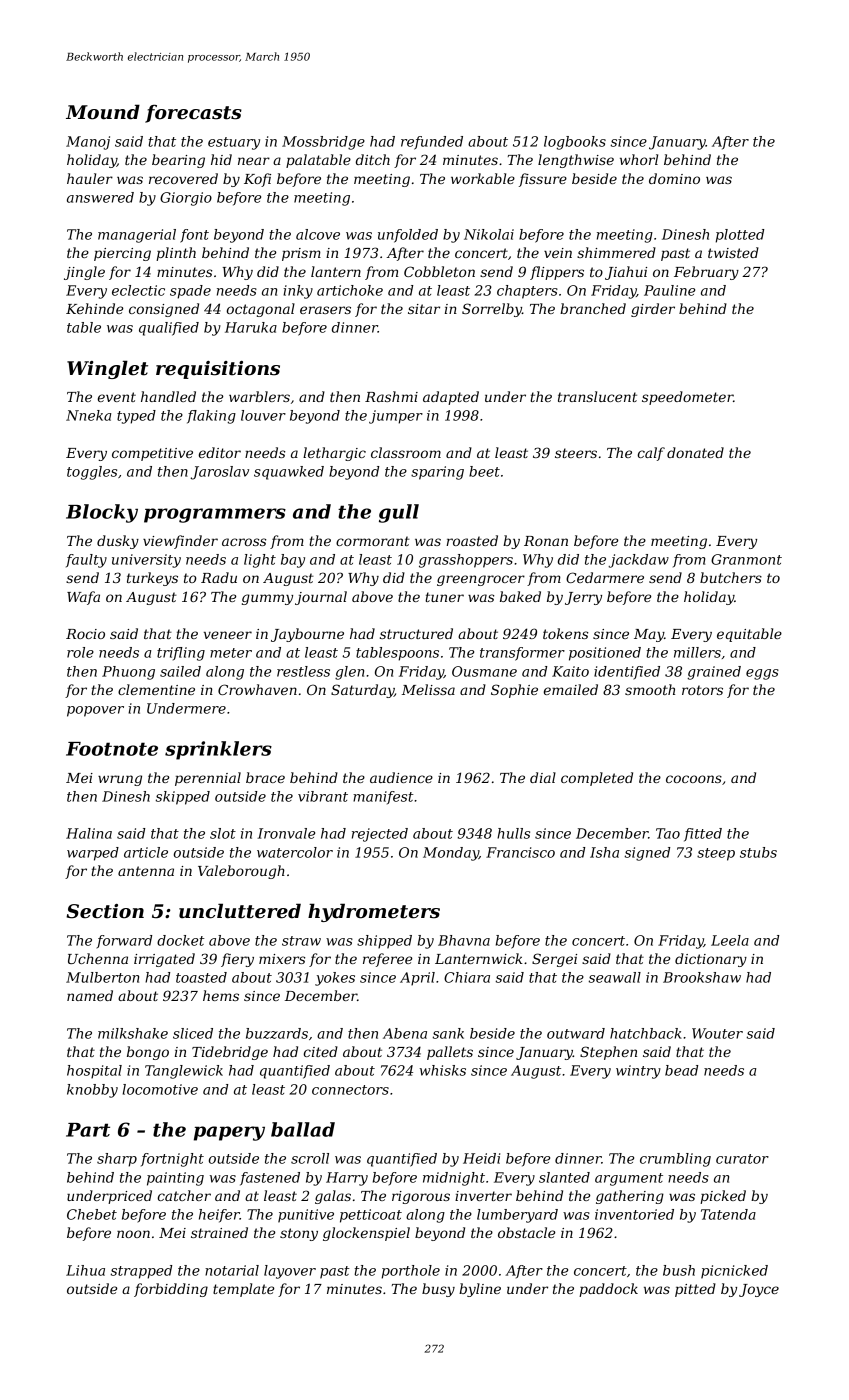  What do you see at coordinates (186, 199) in the screenshot?
I see `Giorgio` at bounding box center [186, 199].
